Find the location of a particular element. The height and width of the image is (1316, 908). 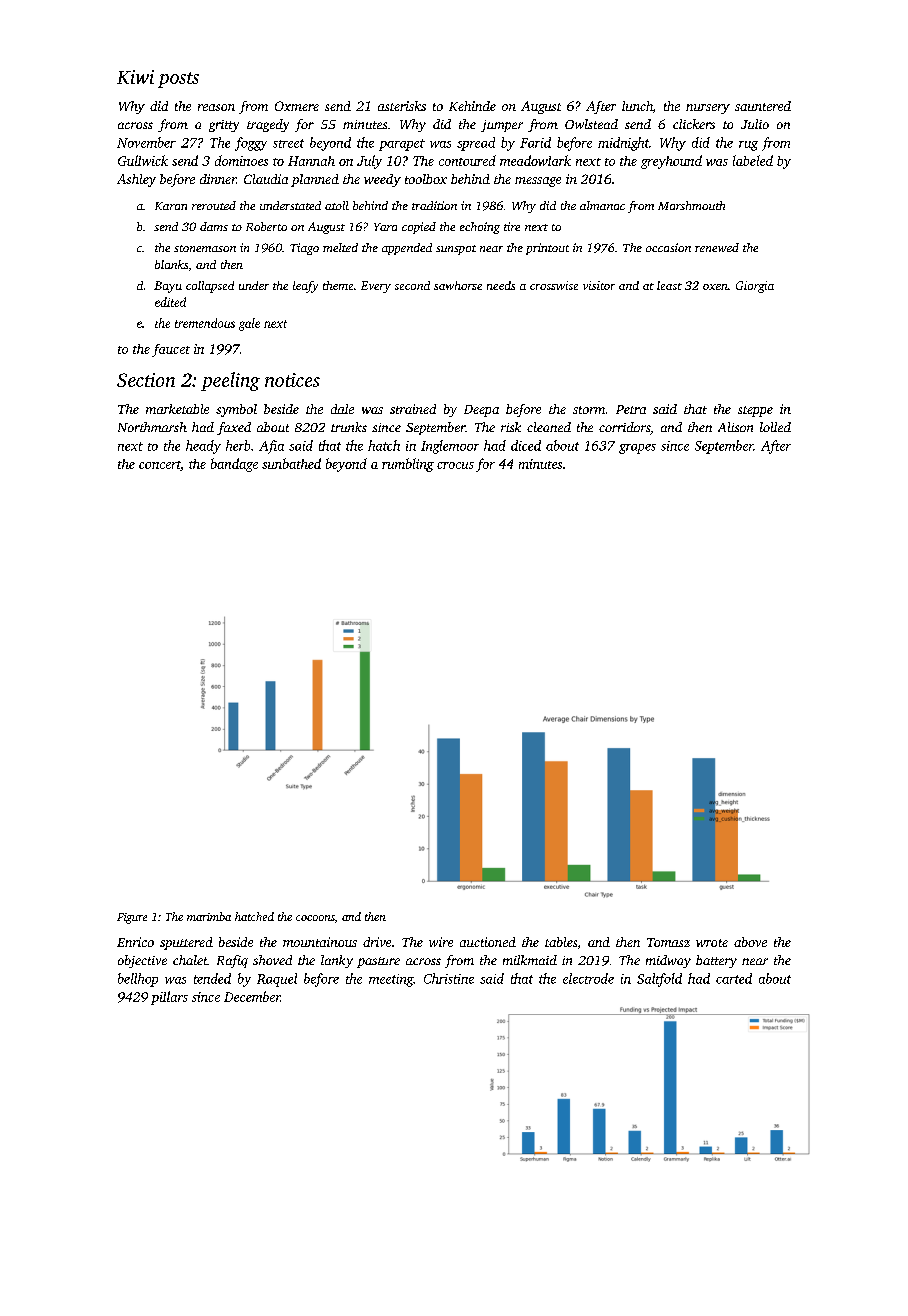

wire is located at coordinates (441, 942).
